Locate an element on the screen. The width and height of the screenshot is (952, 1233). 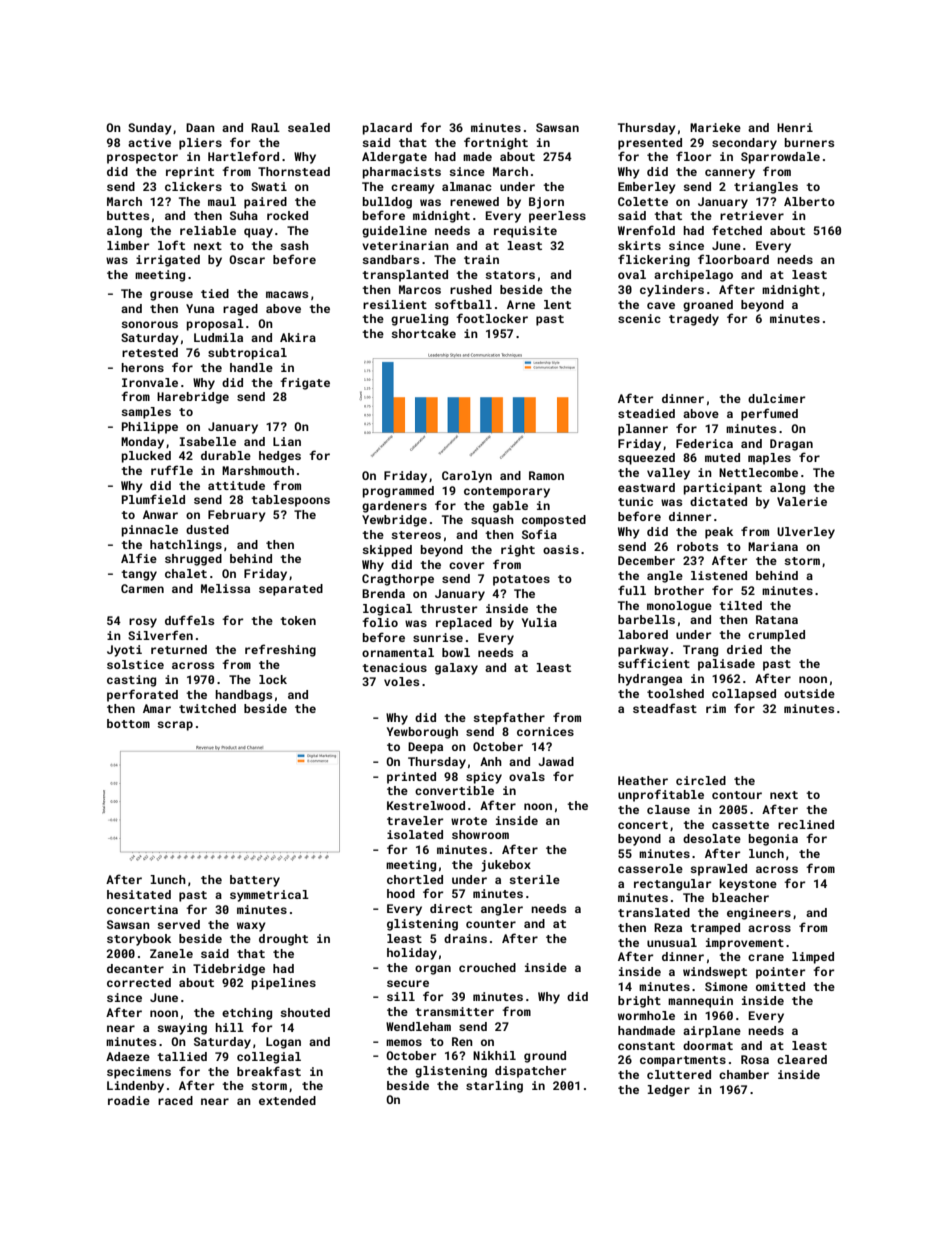
potatoes is located at coordinates (521, 580).
